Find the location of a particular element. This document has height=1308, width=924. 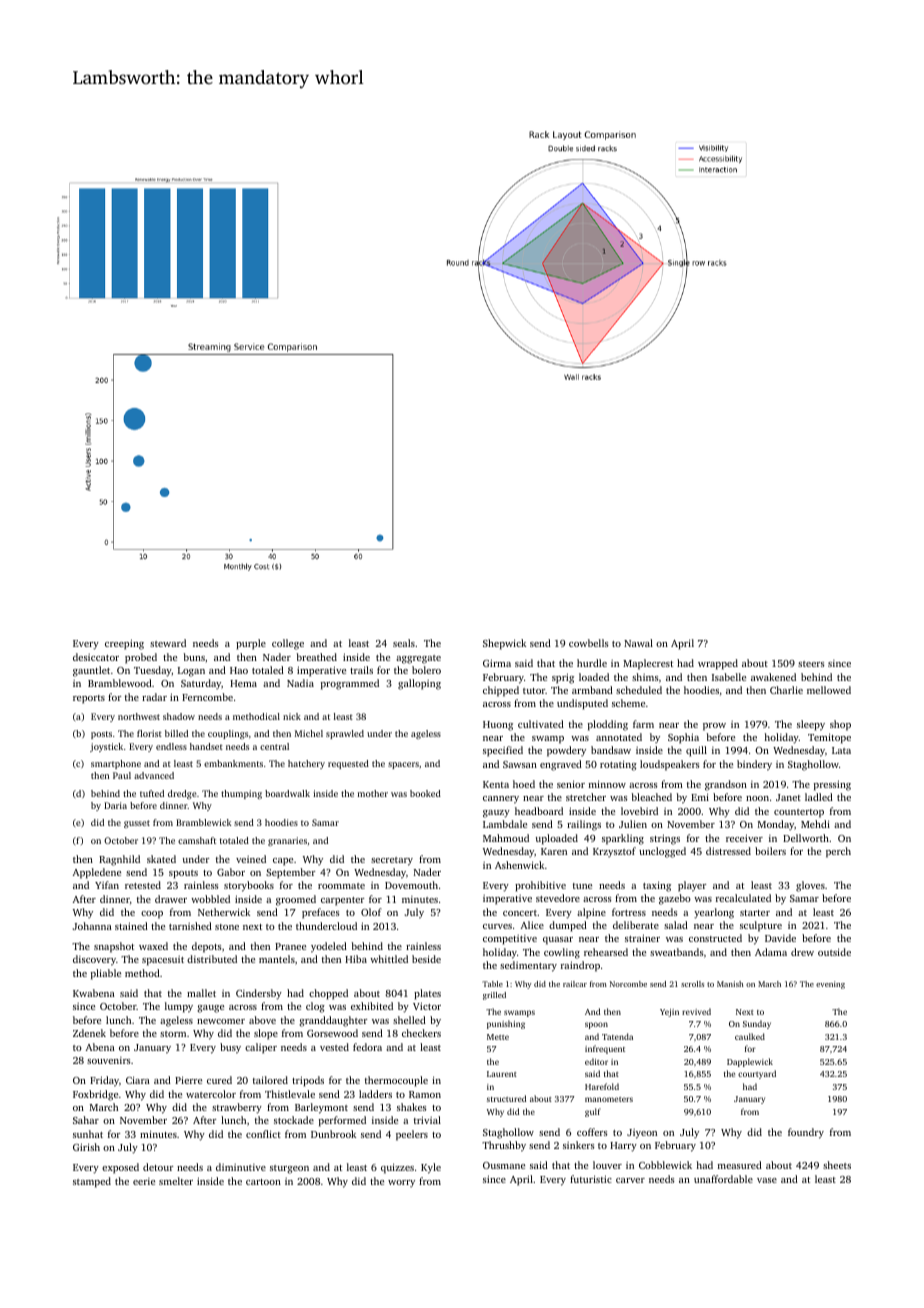

smelter is located at coordinates (176, 1181).
